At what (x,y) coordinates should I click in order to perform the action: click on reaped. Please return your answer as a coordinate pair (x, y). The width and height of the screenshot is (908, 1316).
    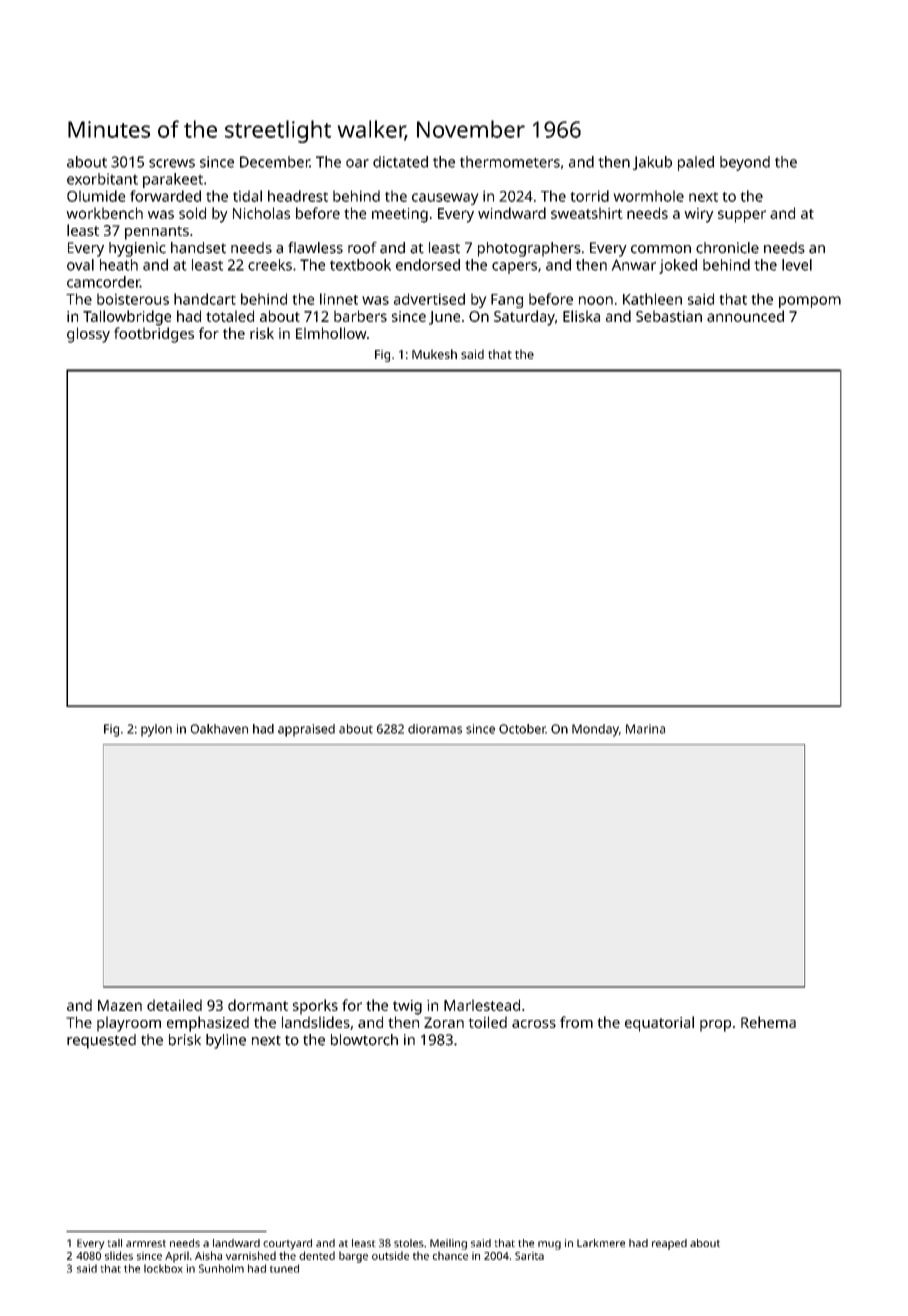
    Looking at the image, I should click on (669, 1244).
